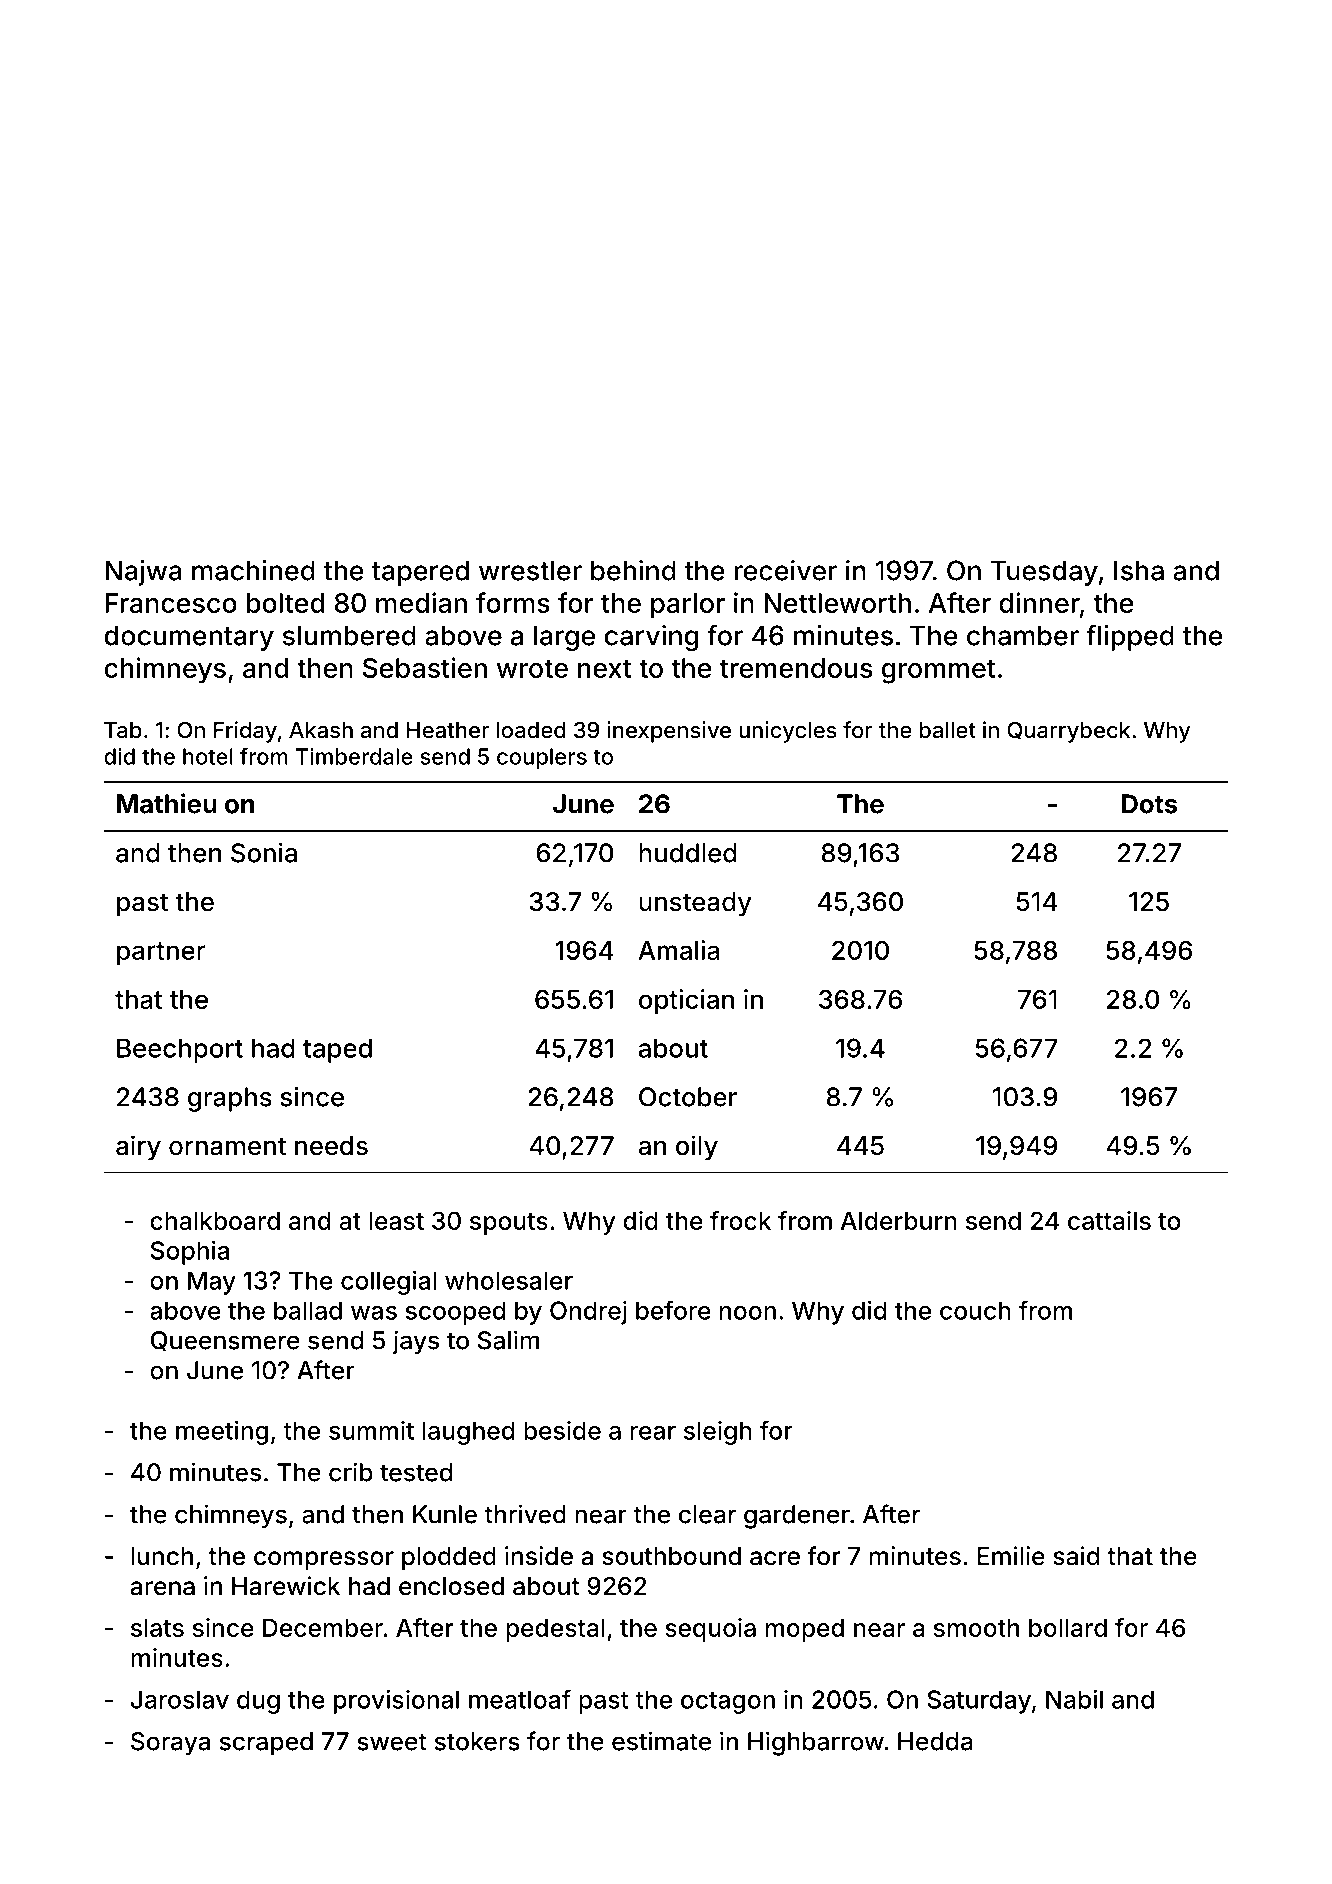 This page has height=1884, width=1332. What do you see at coordinates (697, 1148) in the page?
I see `oily` at bounding box center [697, 1148].
